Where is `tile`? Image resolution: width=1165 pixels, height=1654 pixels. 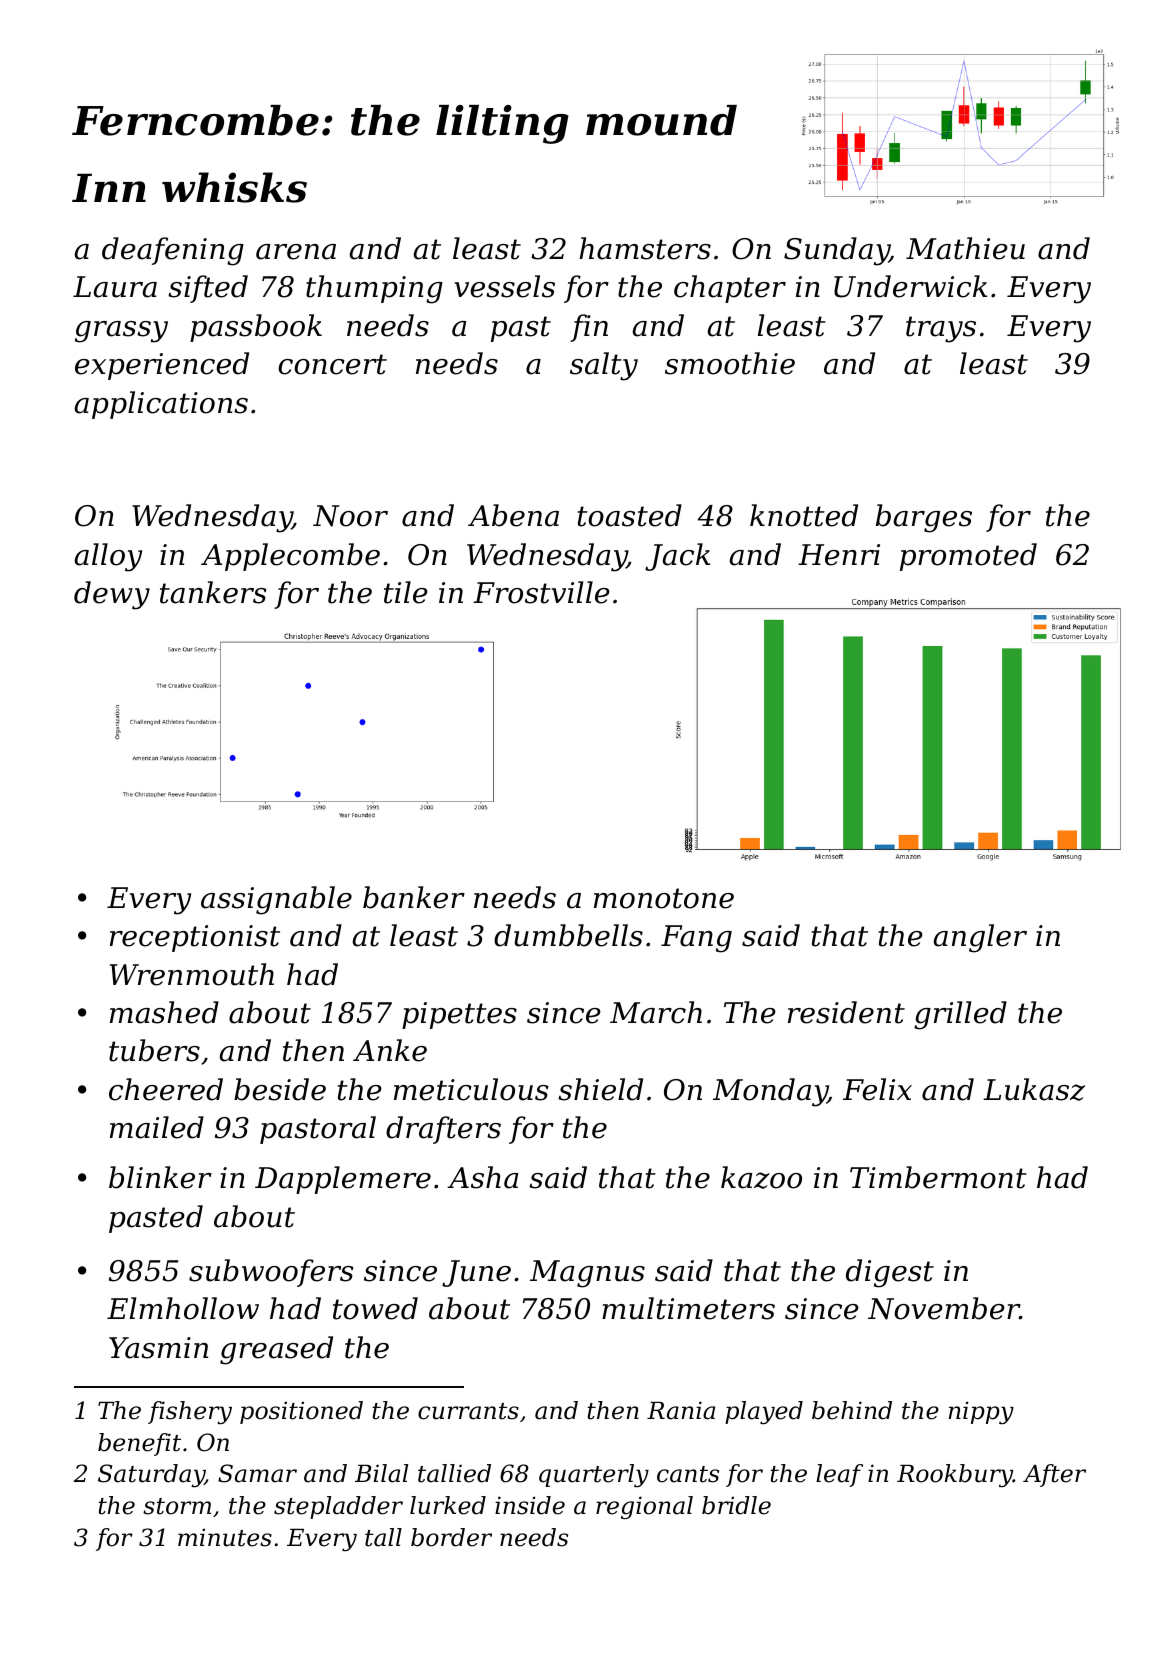 tile is located at coordinates (406, 592).
